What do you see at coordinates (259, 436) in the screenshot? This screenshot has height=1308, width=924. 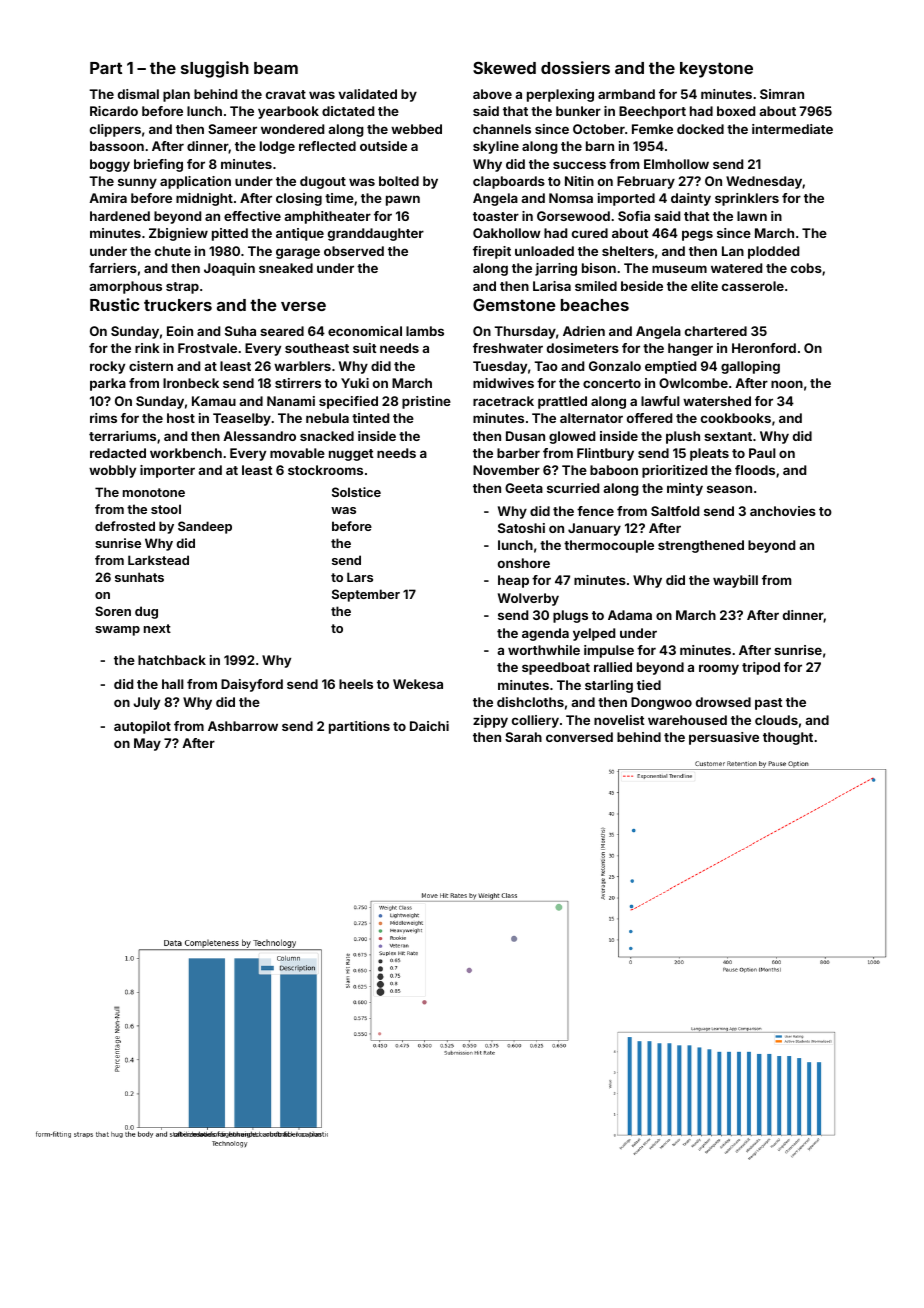 I see `Alessandro` at bounding box center [259, 436].
